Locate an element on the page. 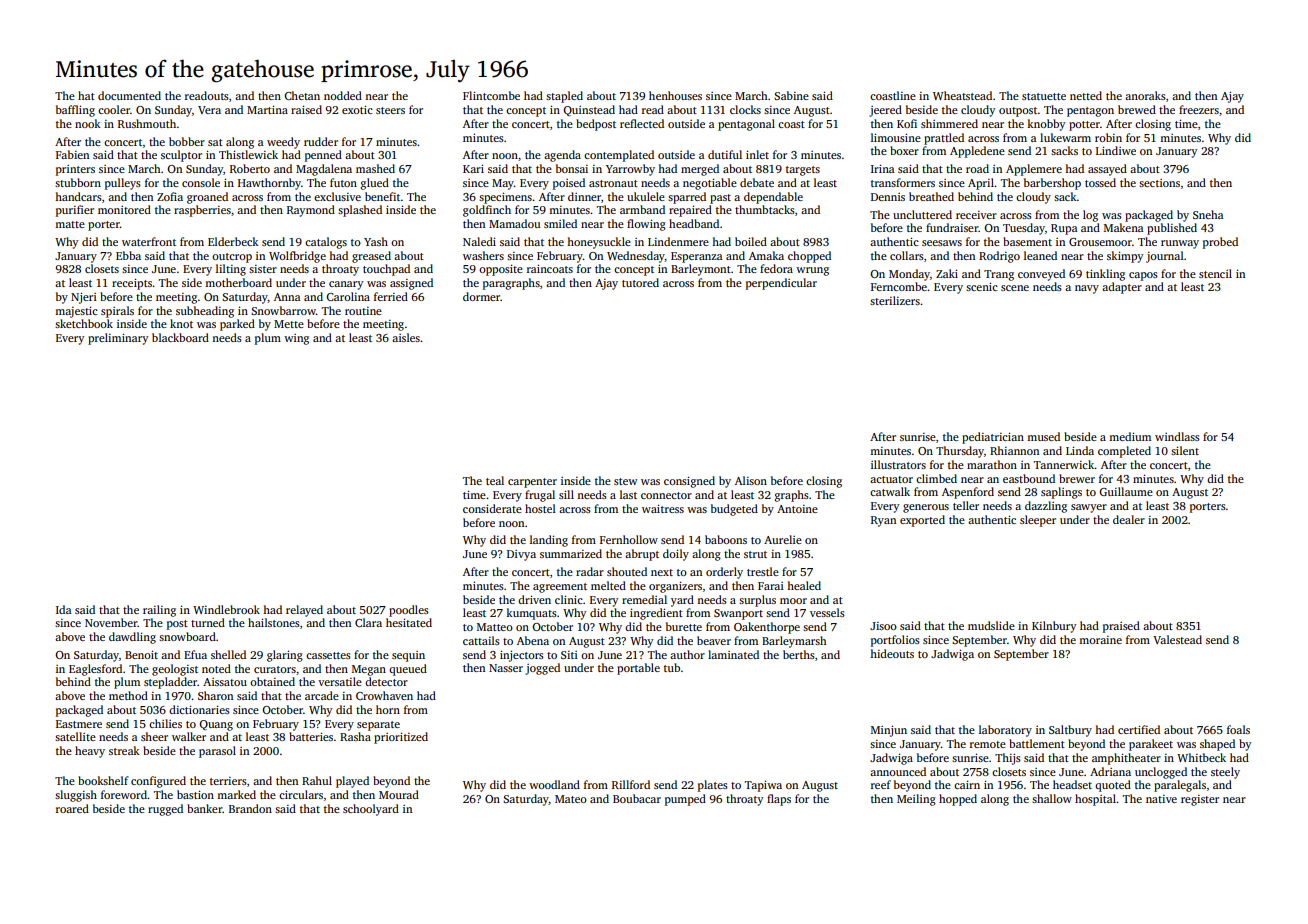  agenda is located at coordinates (562, 156).
